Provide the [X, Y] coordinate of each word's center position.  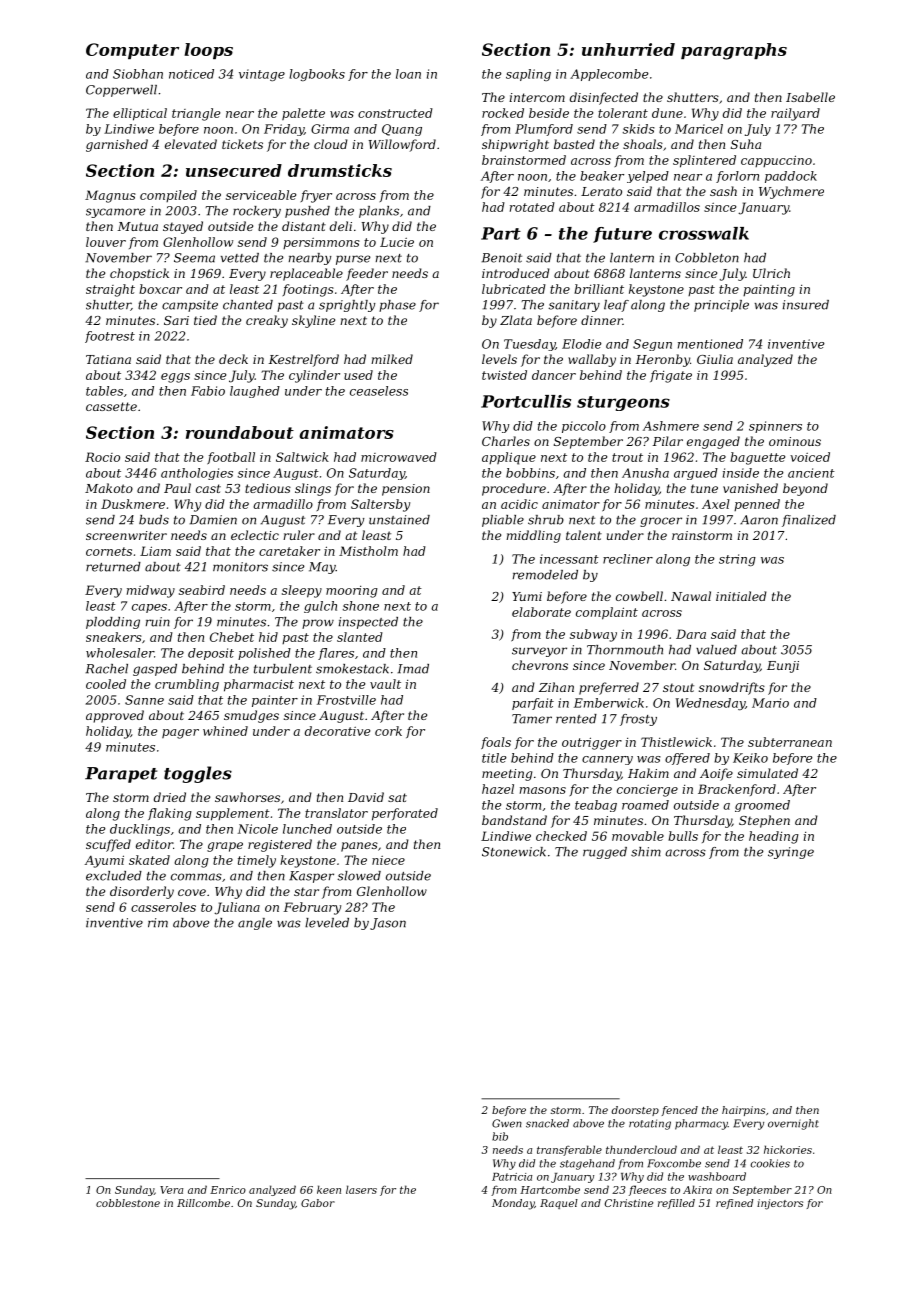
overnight [793, 1124]
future [622, 235]
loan [408, 74]
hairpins [743, 1111]
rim [158, 923]
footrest [110, 337]
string [737, 560]
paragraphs [734, 51]
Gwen [507, 1123]
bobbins [530, 473]
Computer [132, 51]
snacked [547, 1123]
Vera [171, 1190]
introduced [516, 273]
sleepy [302, 591]
